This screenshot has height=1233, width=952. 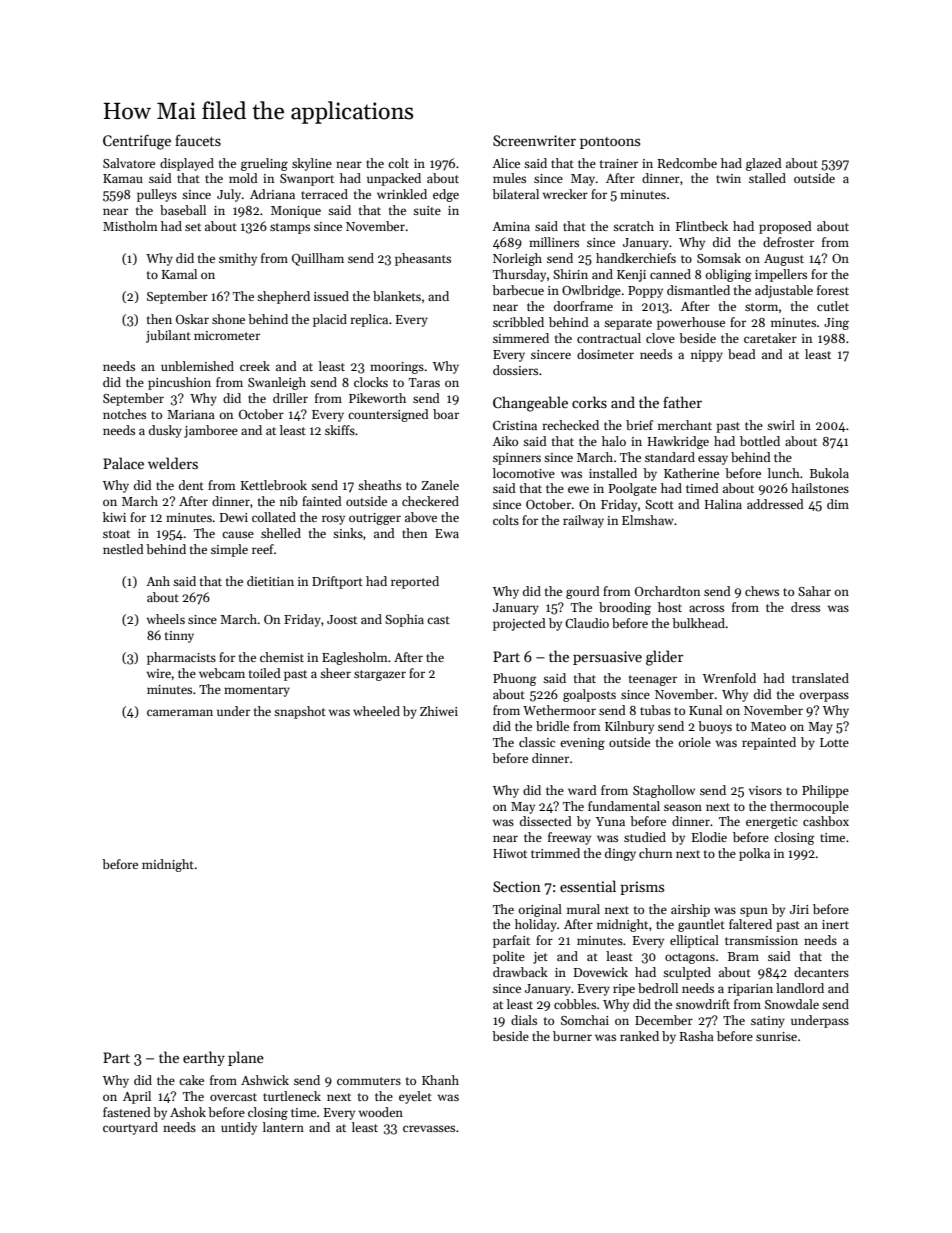 I want to click on Kamal, so click(x=179, y=274).
